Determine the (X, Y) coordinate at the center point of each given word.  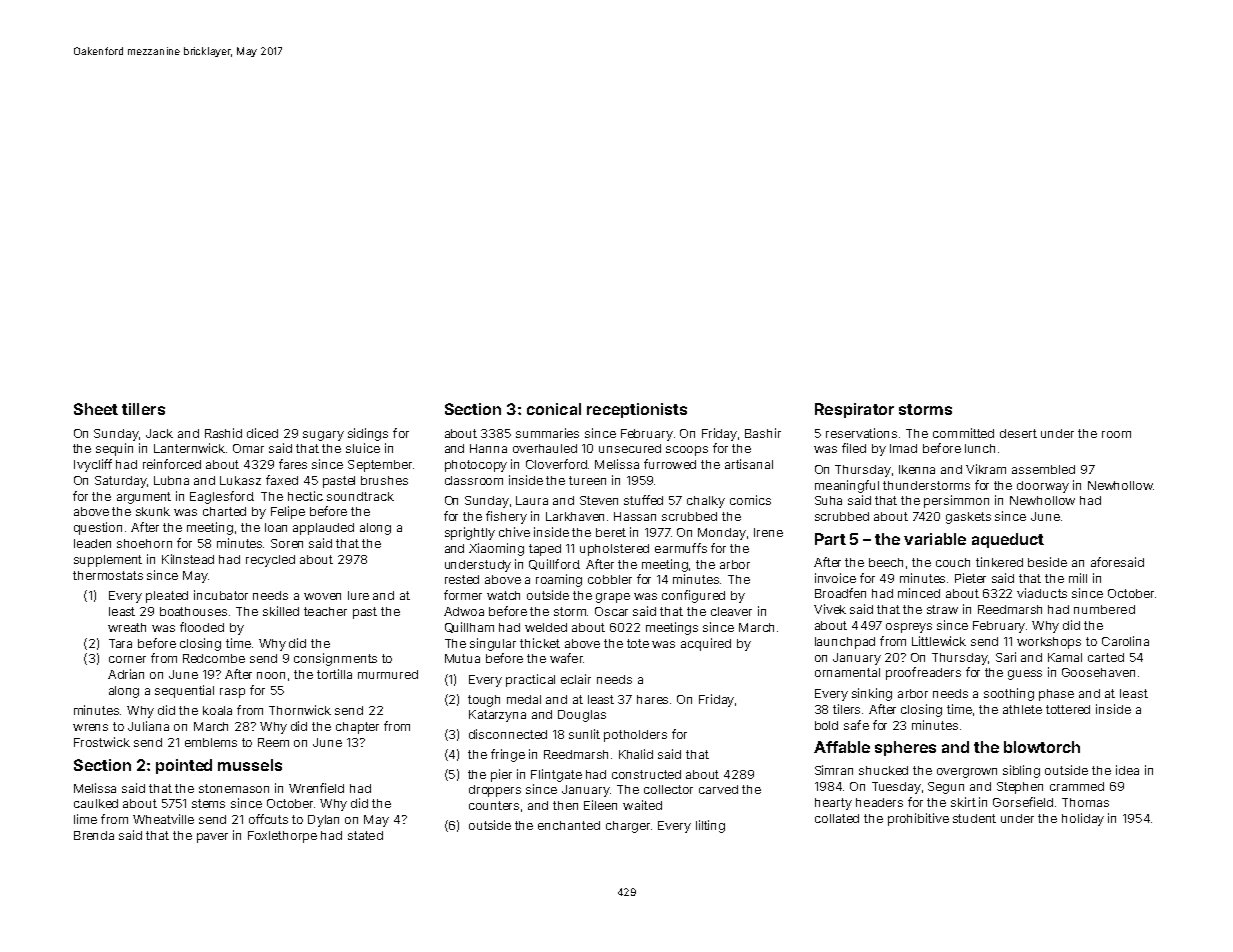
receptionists (637, 410)
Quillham (469, 627)
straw (942, 609)
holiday (1083, 819)
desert (1018, 433)
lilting (710, 826)
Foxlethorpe (282, 837)
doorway (1043, 487)
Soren (287, 543)
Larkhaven (575, 516)
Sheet (96, 409)
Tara (120, 643)
